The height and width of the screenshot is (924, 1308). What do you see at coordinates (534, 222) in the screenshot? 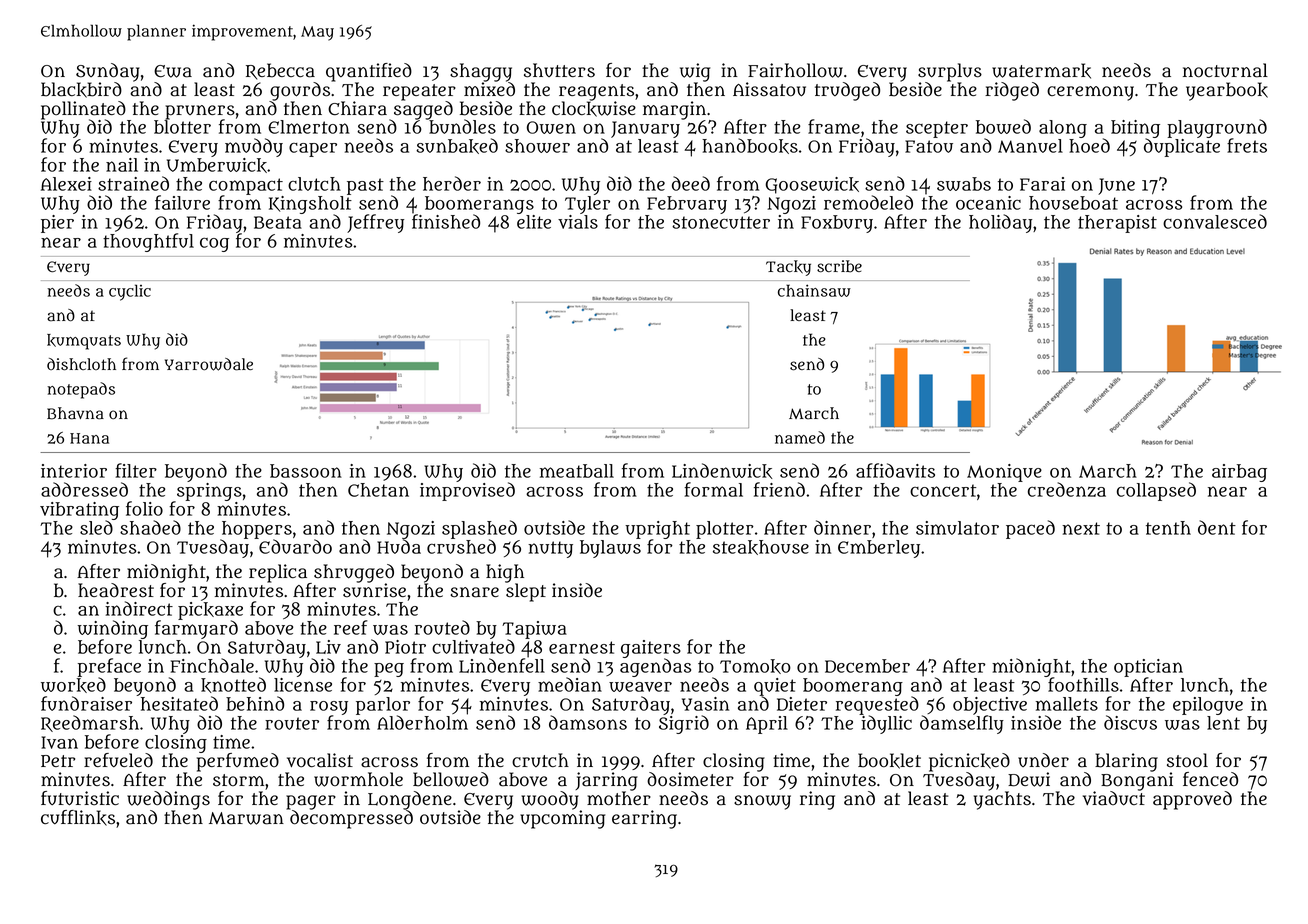
I see `elite` at bounding box center [534, 222].
